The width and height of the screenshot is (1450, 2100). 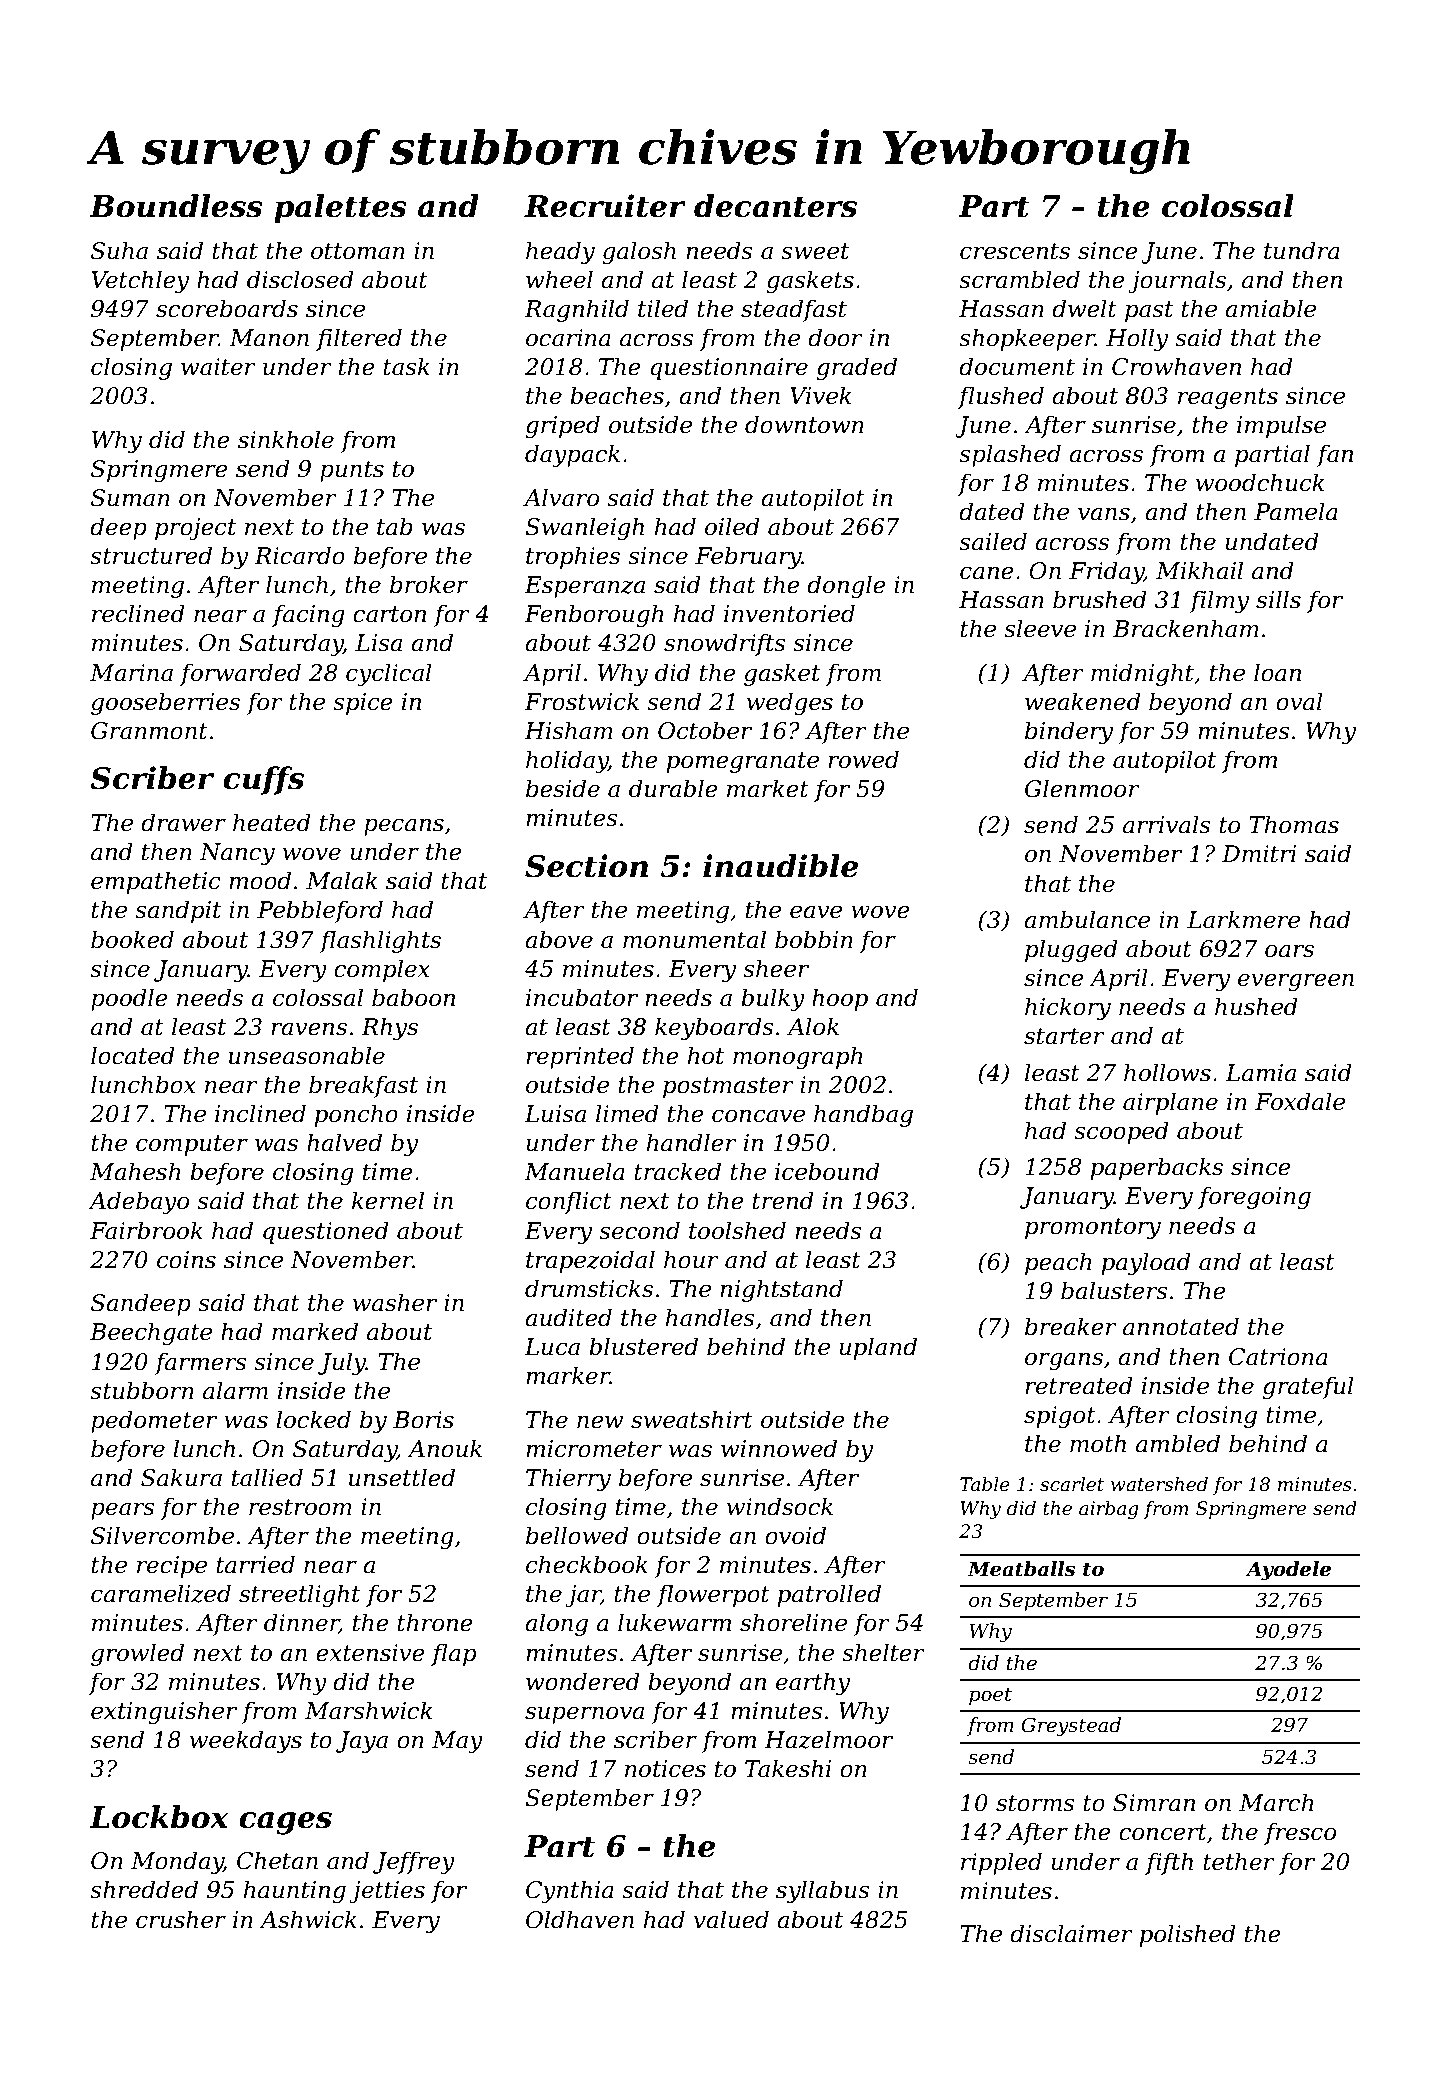 What do you see at coordinates (790, 703) in the screenshot?
I see `wedges` at bounding box center [790, 703].
